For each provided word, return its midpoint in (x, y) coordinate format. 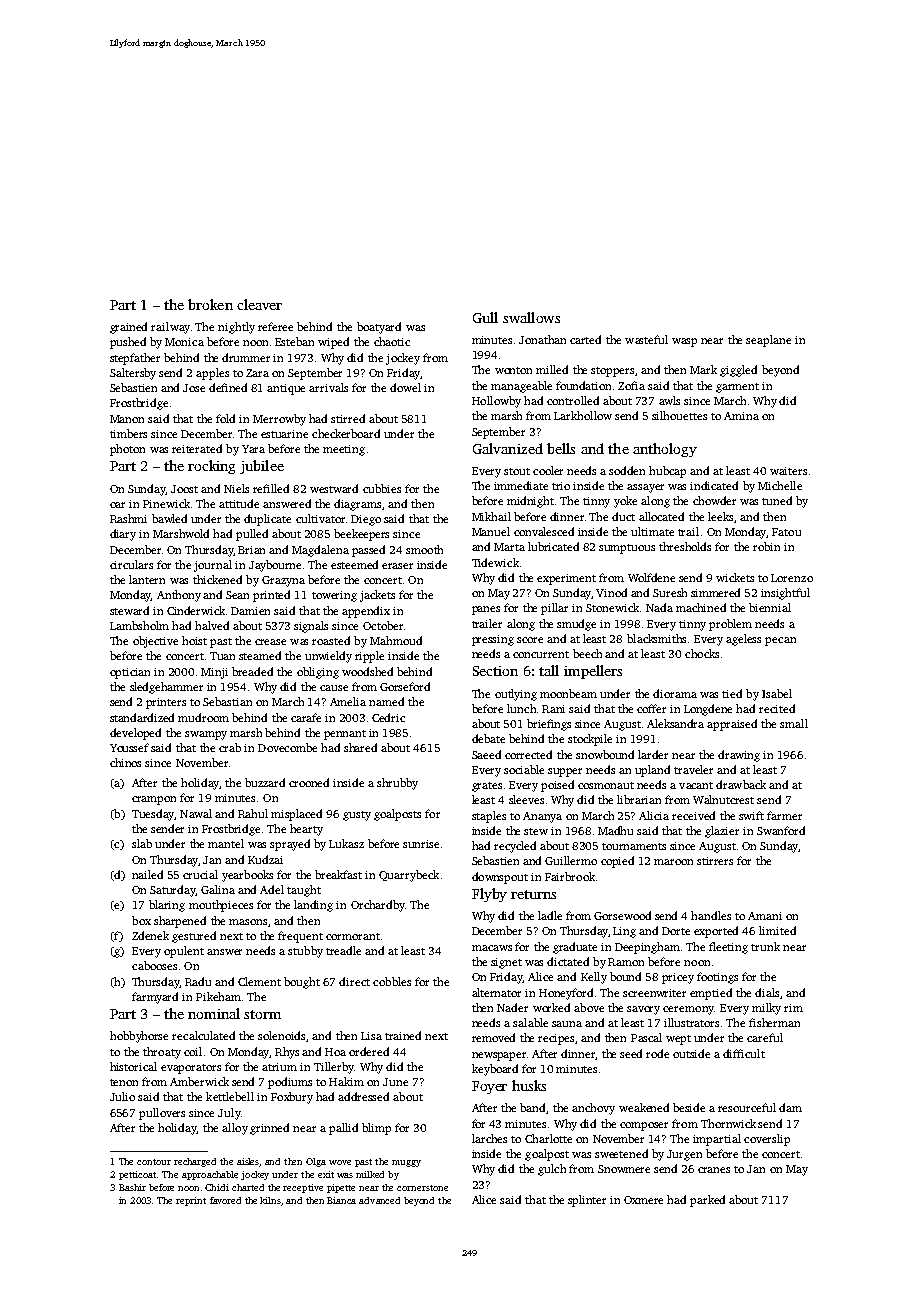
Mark (703, 369)
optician (130, 673)
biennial (770, 607)
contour (154, 1162)
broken (210, 304)
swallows (531, 317)
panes (486, 610)
